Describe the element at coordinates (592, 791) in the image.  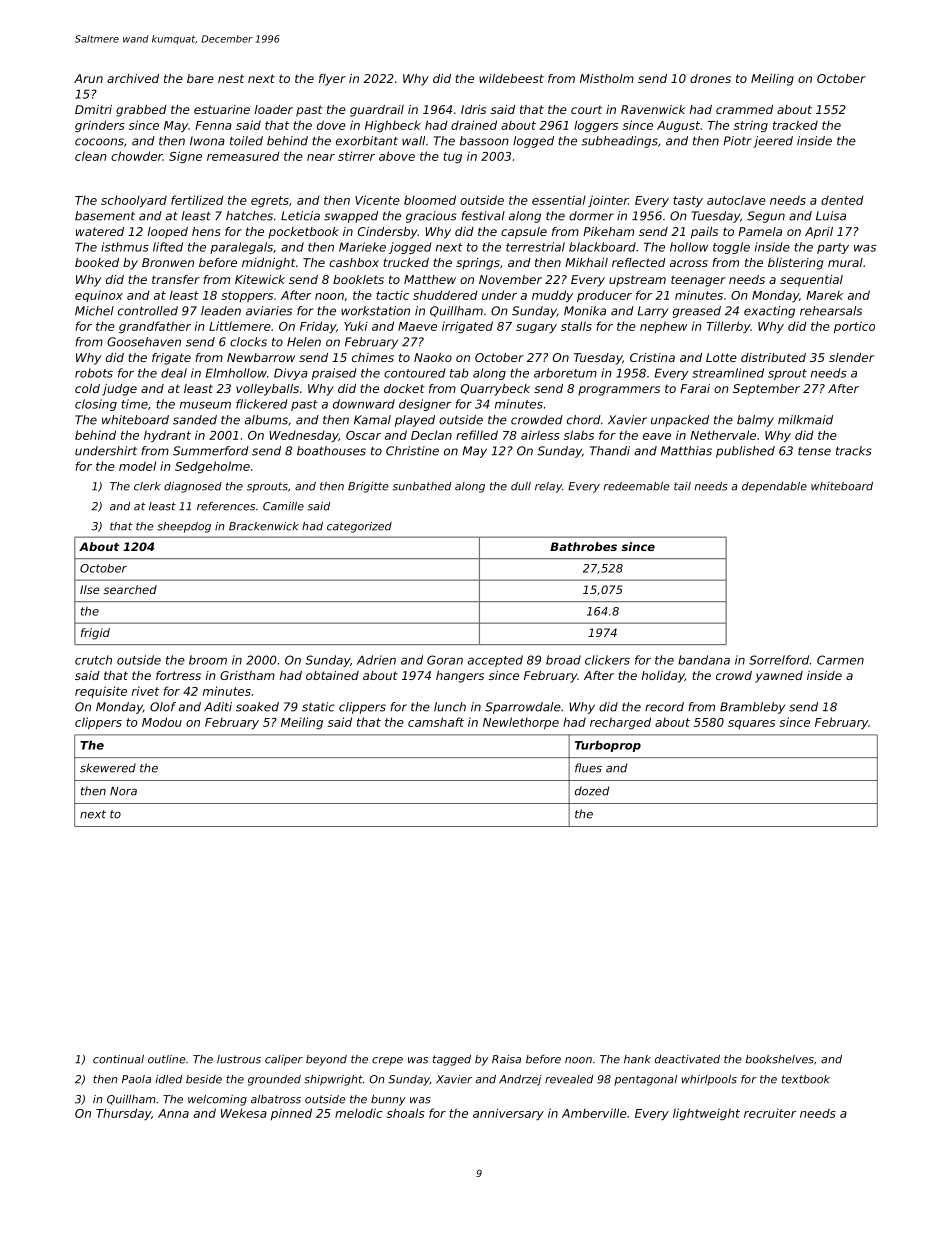
I see `dozed` at that location.
